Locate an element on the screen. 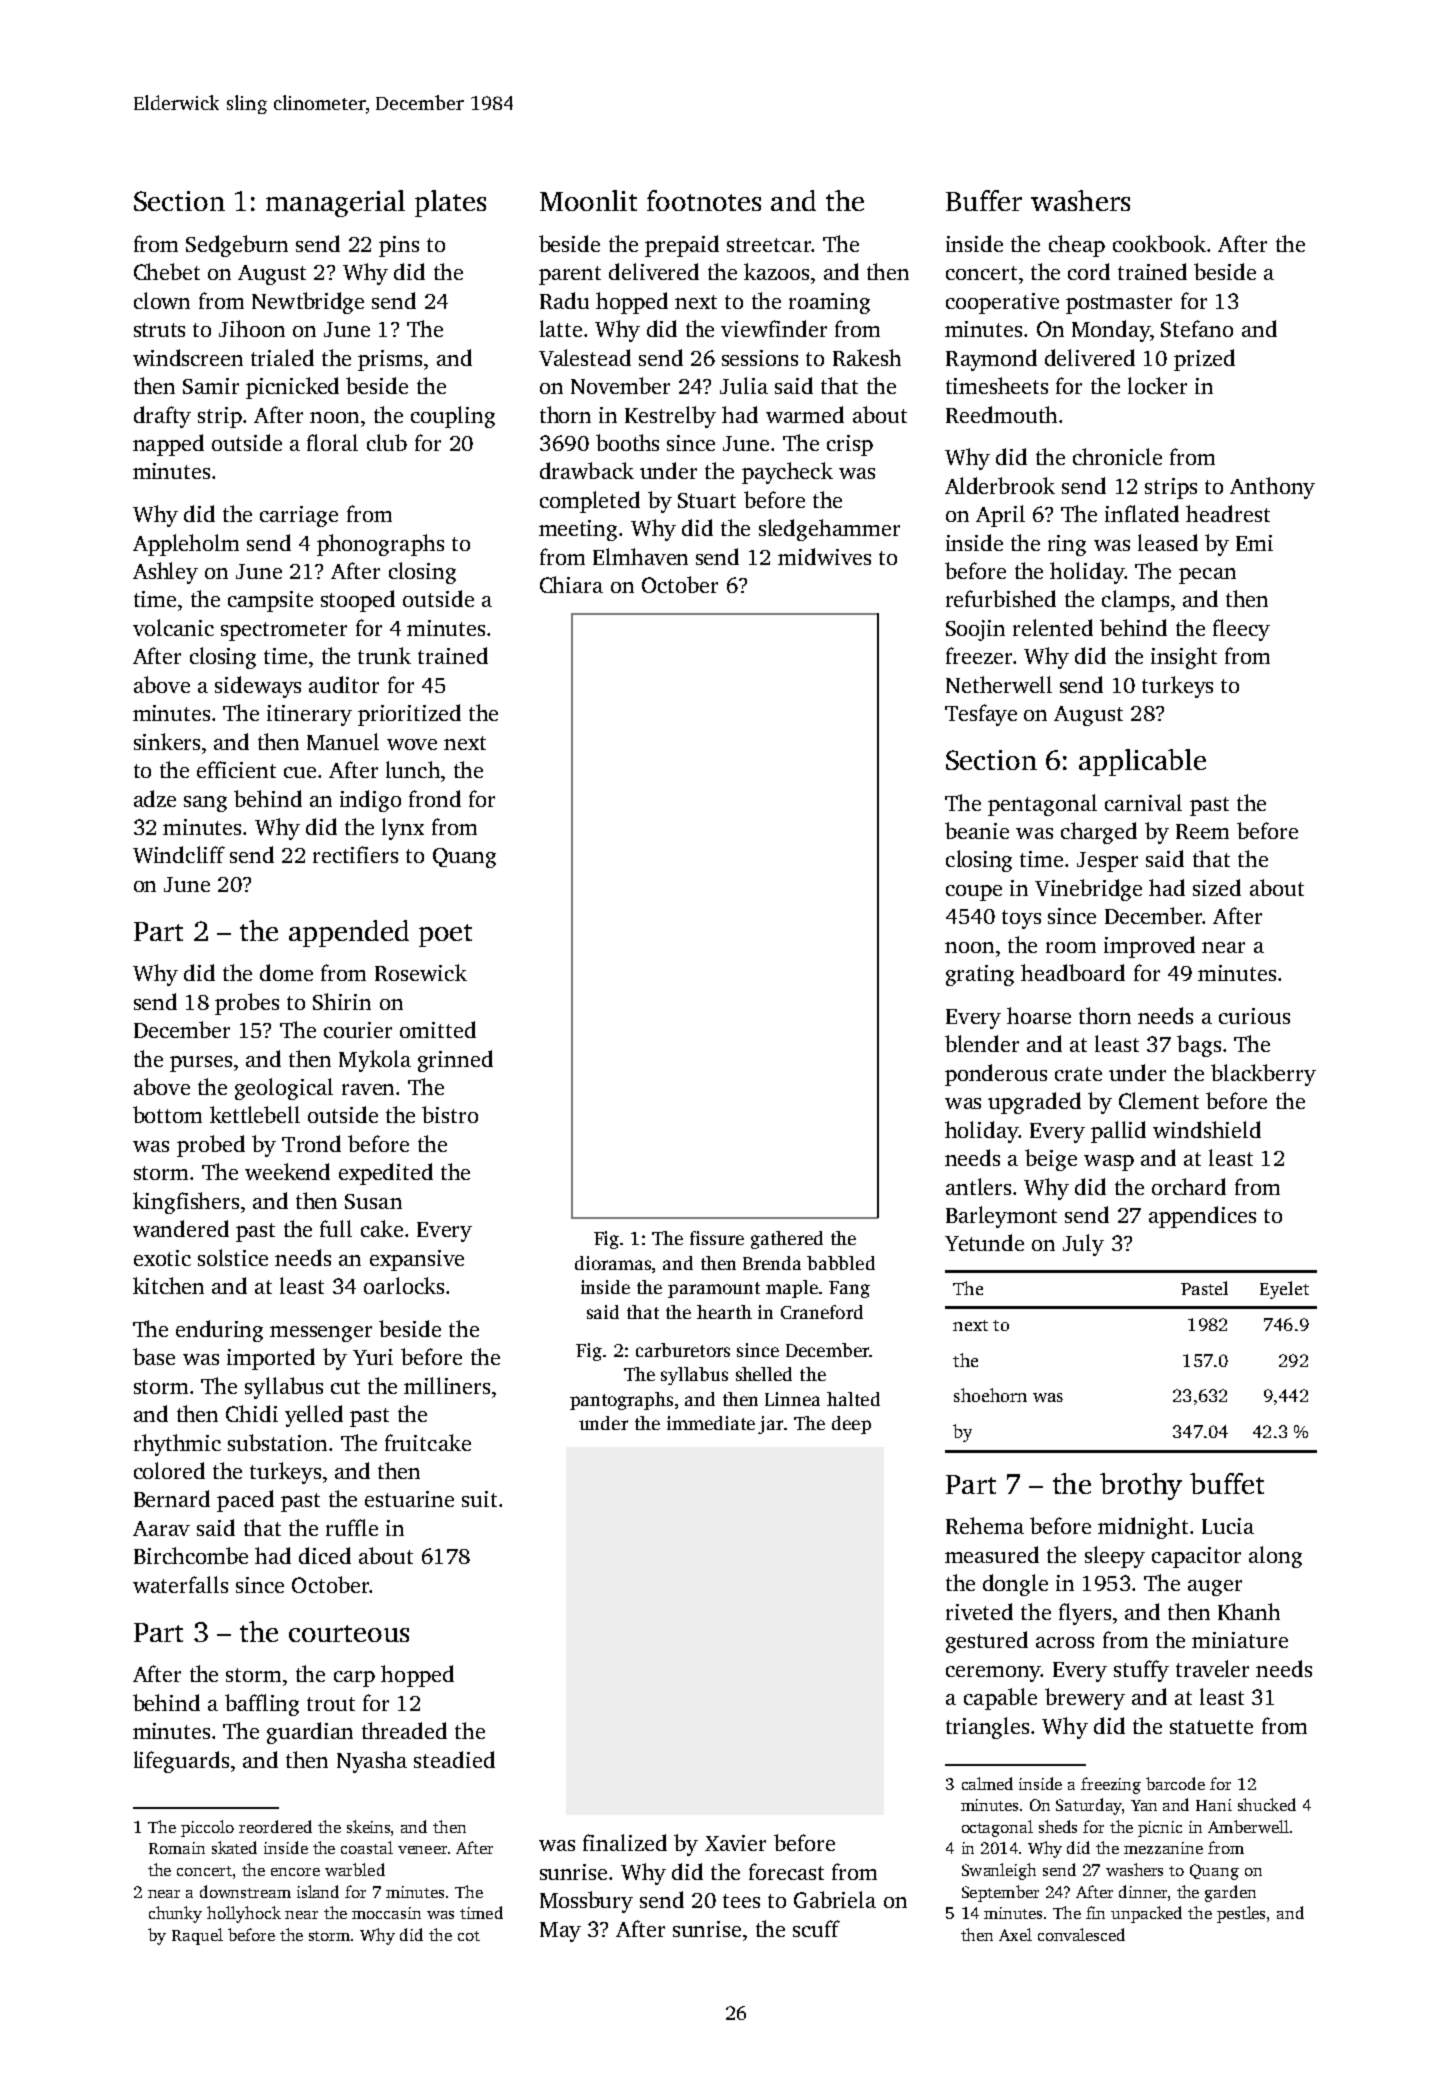 This screenshot has height=2100, width=1450. convalesced is located at coordinates (1081, 1934).
